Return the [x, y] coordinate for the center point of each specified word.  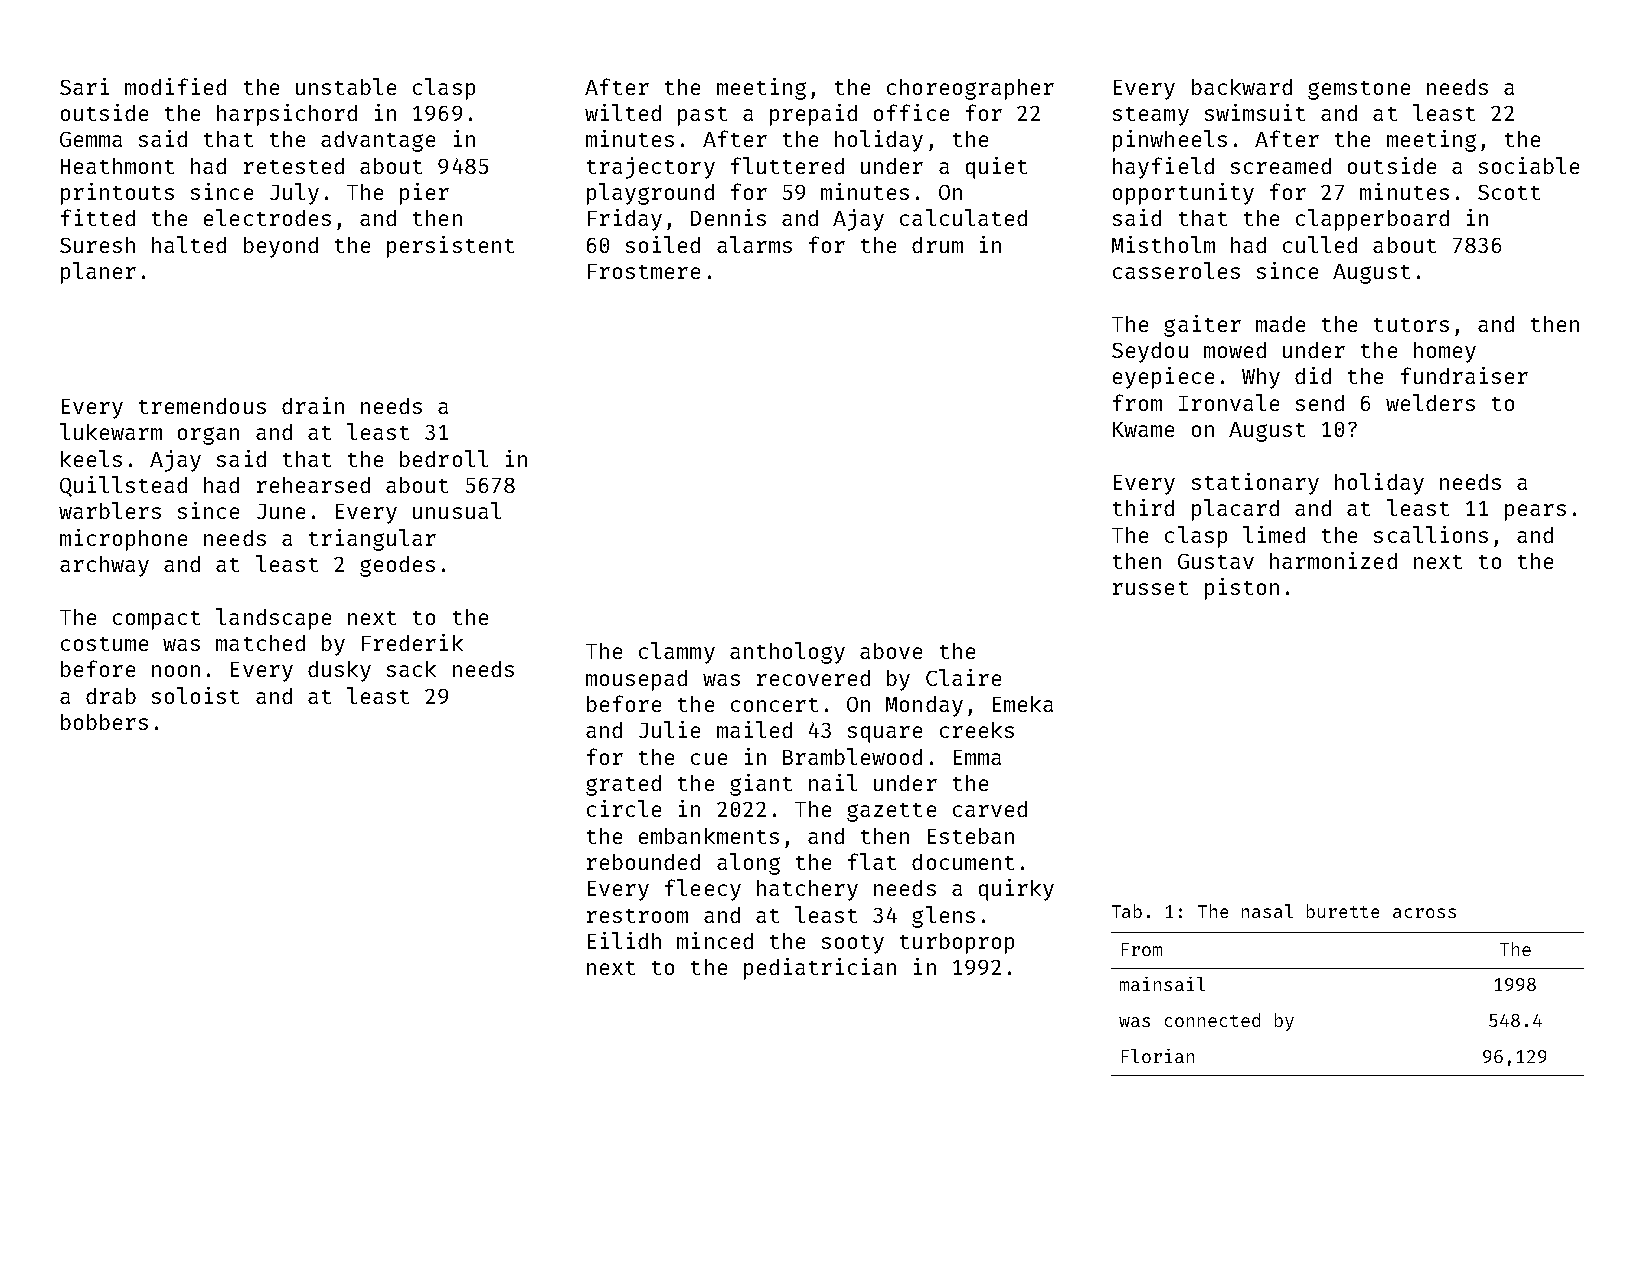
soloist [195, 695]
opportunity [1183, 194]
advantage [378, 141]
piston [1242, 589]
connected [1212, 1020]
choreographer [970, 89]
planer [98, 273]
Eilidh [624, 940]
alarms [754, 244]
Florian [1158, 1056]
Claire [963, 677]
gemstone [1359, 90]
